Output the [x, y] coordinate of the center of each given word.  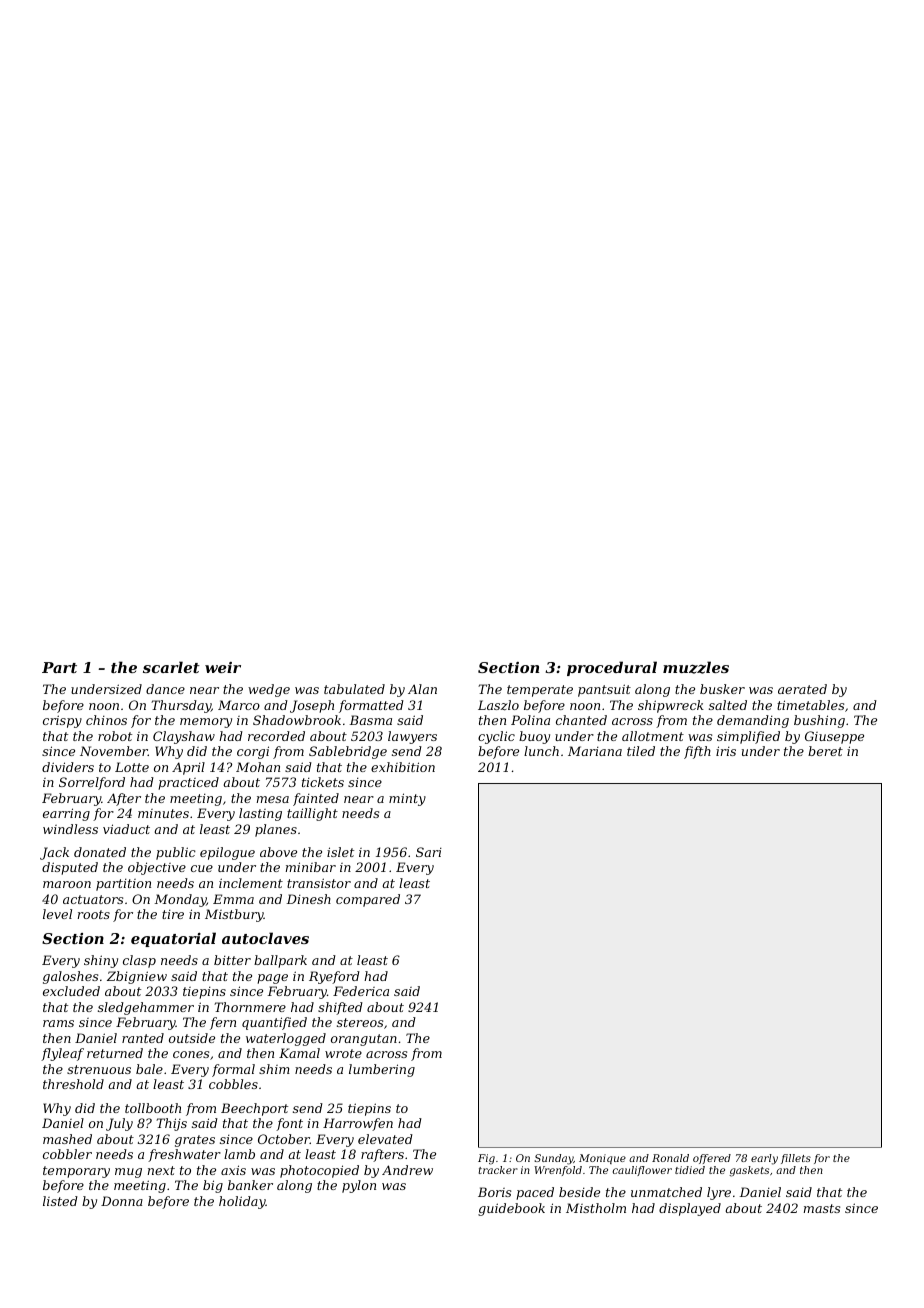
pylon [359, 1186]
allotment [653, 736]
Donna [122, 1201]
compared [368, 900]
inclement [251, 883]
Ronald [670, 1158]
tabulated [354, 689]
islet [340, 852]
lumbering [382, 1070]
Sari [429, 852]
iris [726, 751]
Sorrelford [92, 783]
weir [223, 667]
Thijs [171, 1124]
